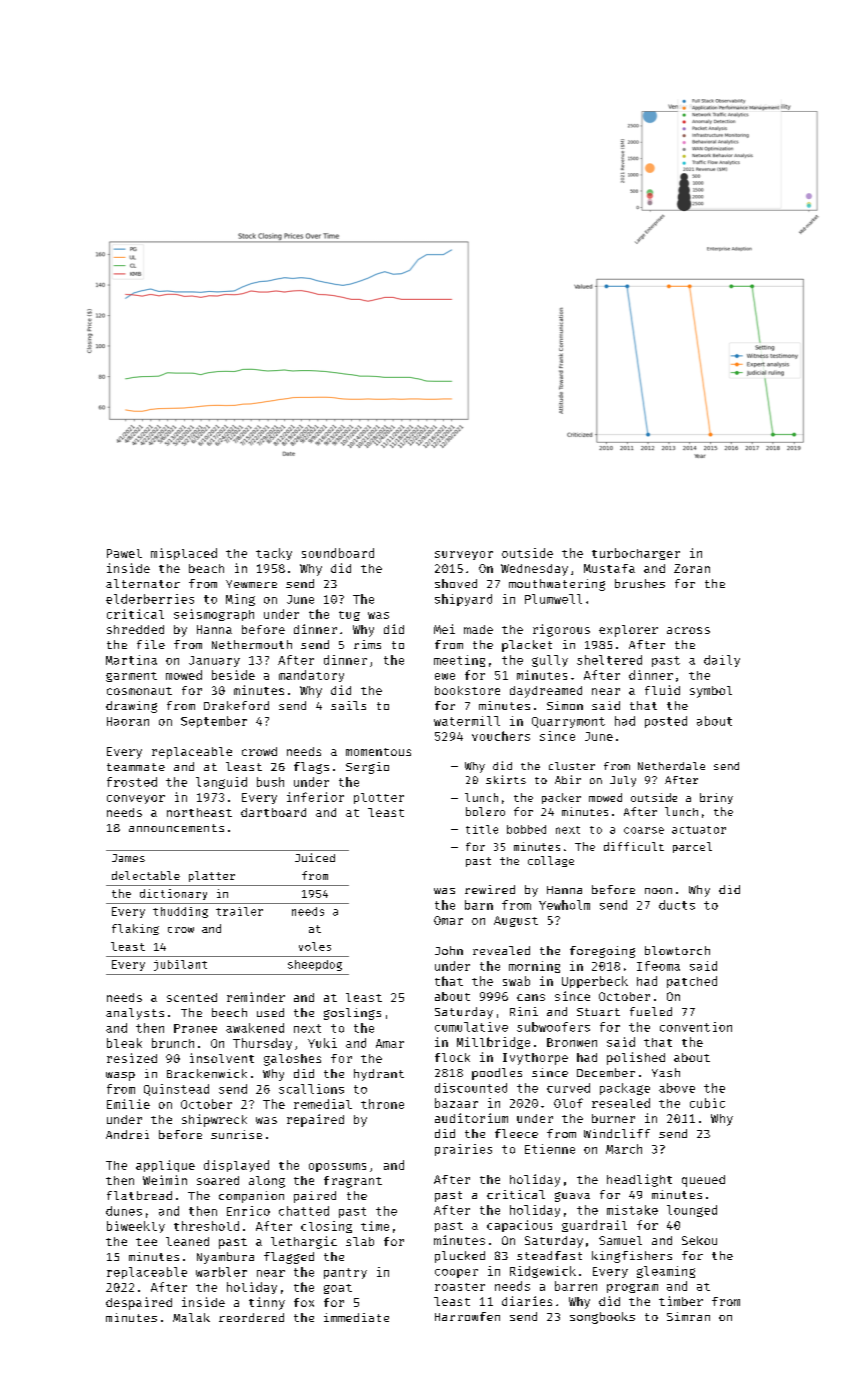 This document has width=849, height=1400. What do you see at coordinates (315, 797) in the document?
I see `inferior` at bounding box center [315, 797].
